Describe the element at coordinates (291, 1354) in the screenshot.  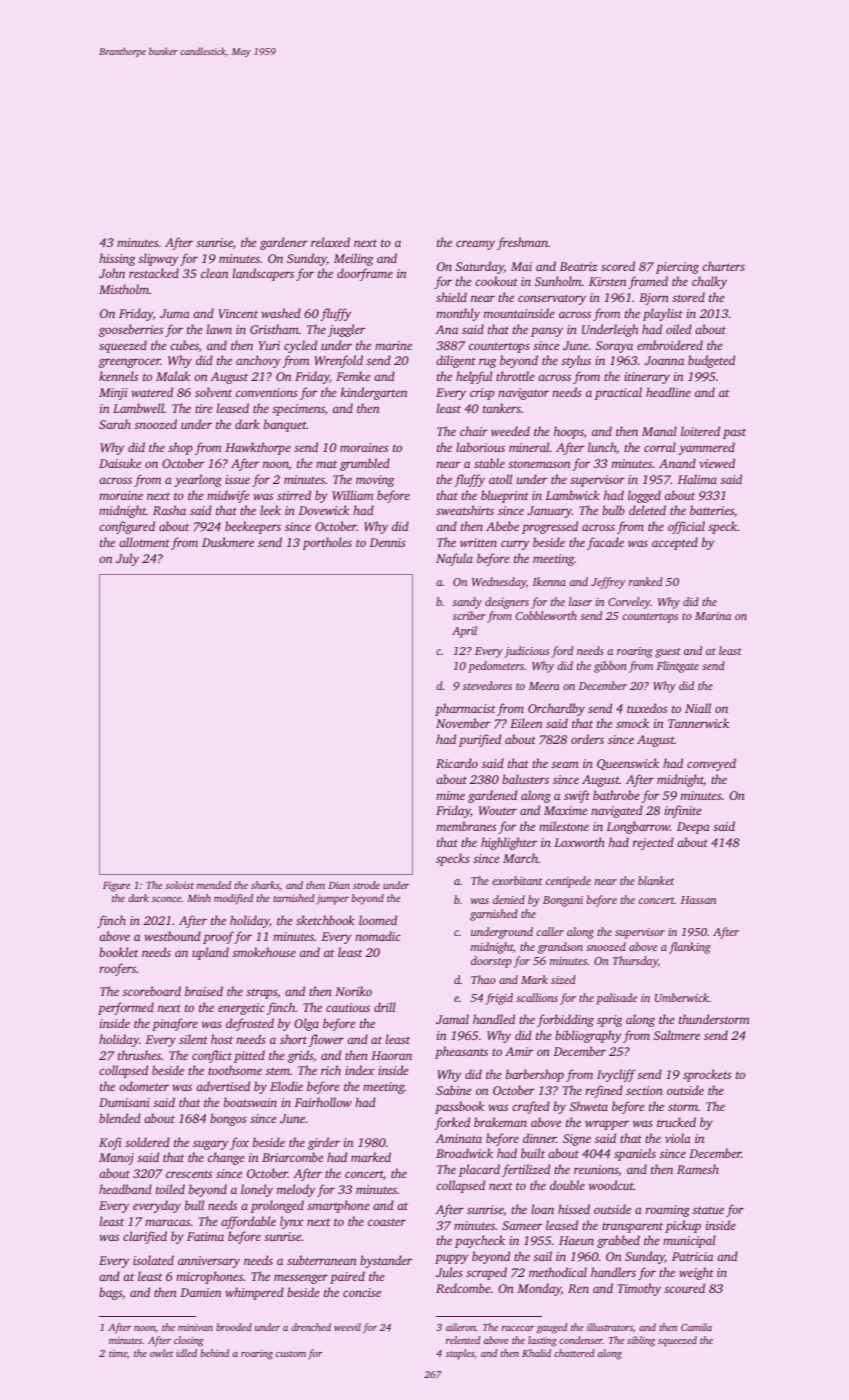
I see `custom` at that location.
